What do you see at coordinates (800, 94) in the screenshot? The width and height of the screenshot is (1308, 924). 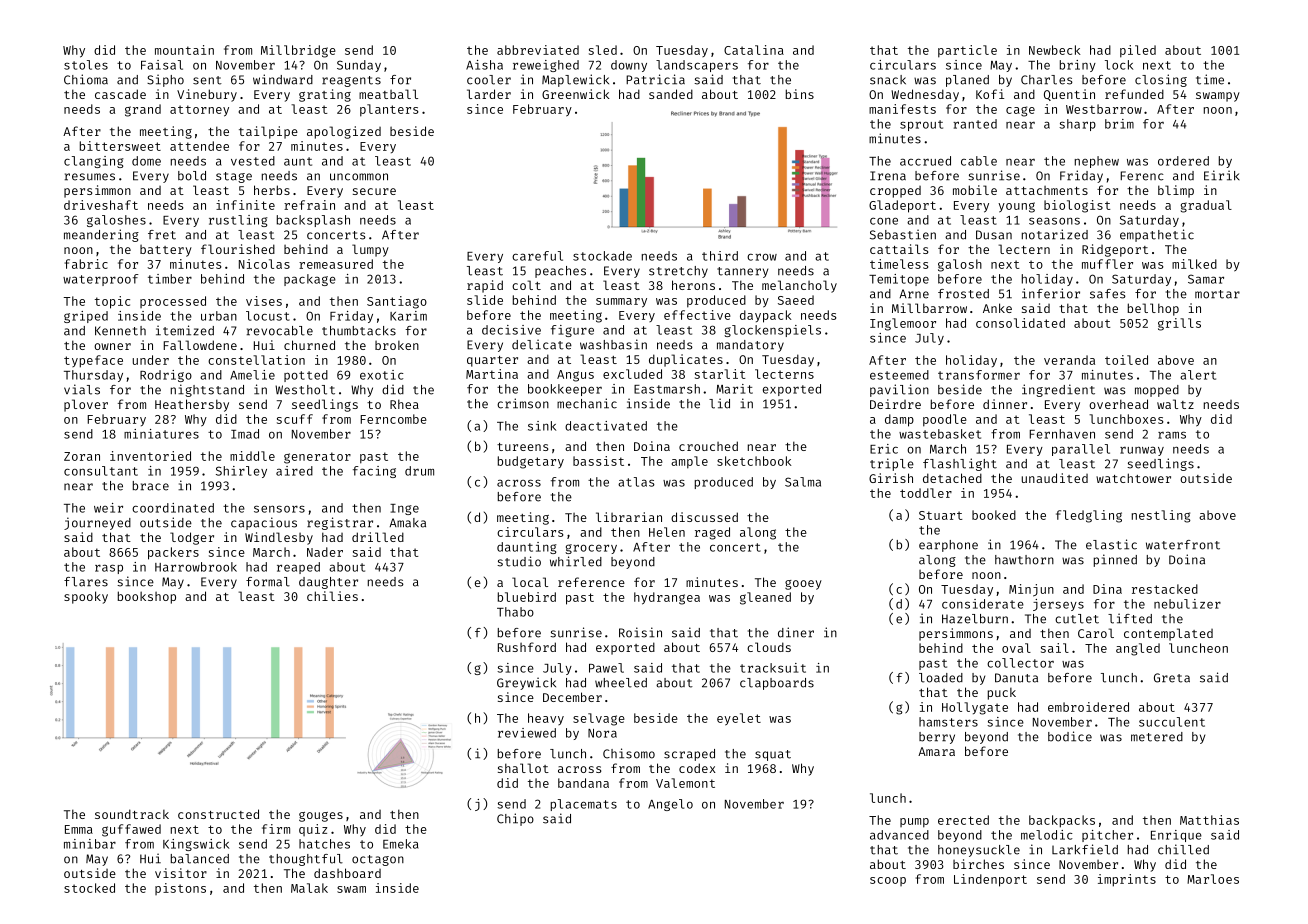 I see `bins` at bounding box center [800, 94].
